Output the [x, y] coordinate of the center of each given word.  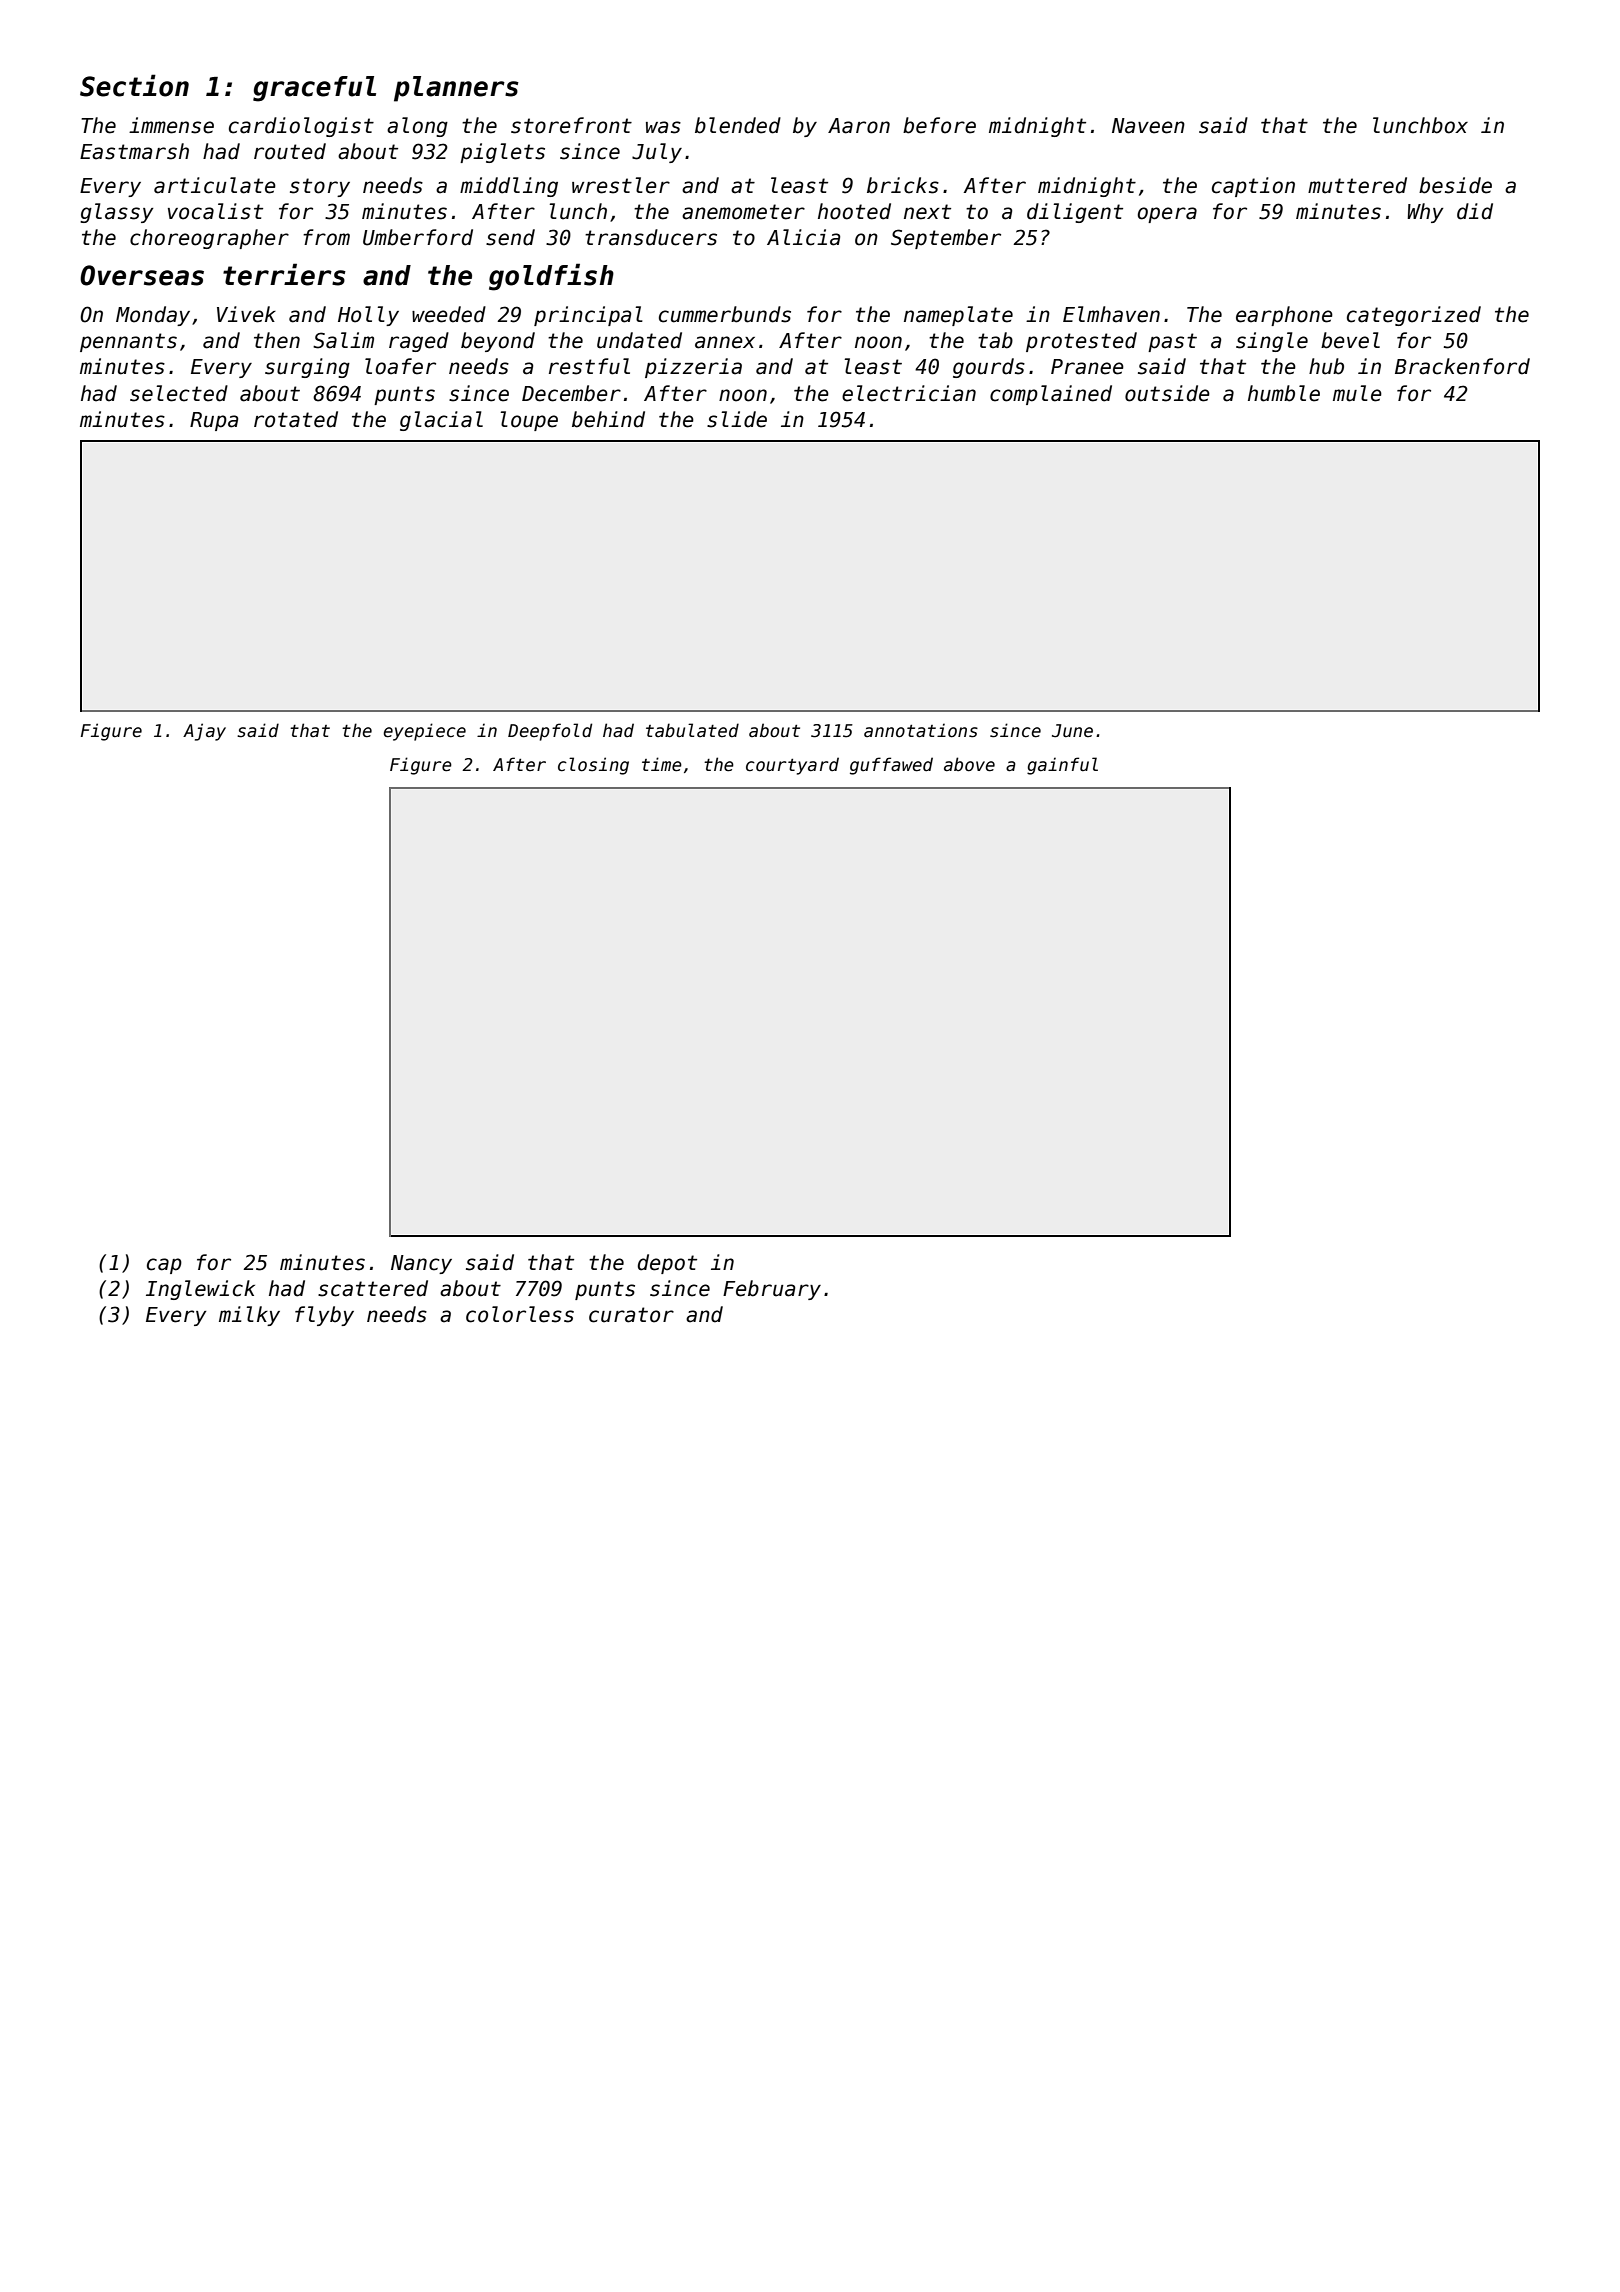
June [1072, 731]
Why [1425, 213]
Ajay [204, 732]
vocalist [215, 211]
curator [631, 1315]
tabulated [692, 730]
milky [249, 1316]
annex [725, 342]
